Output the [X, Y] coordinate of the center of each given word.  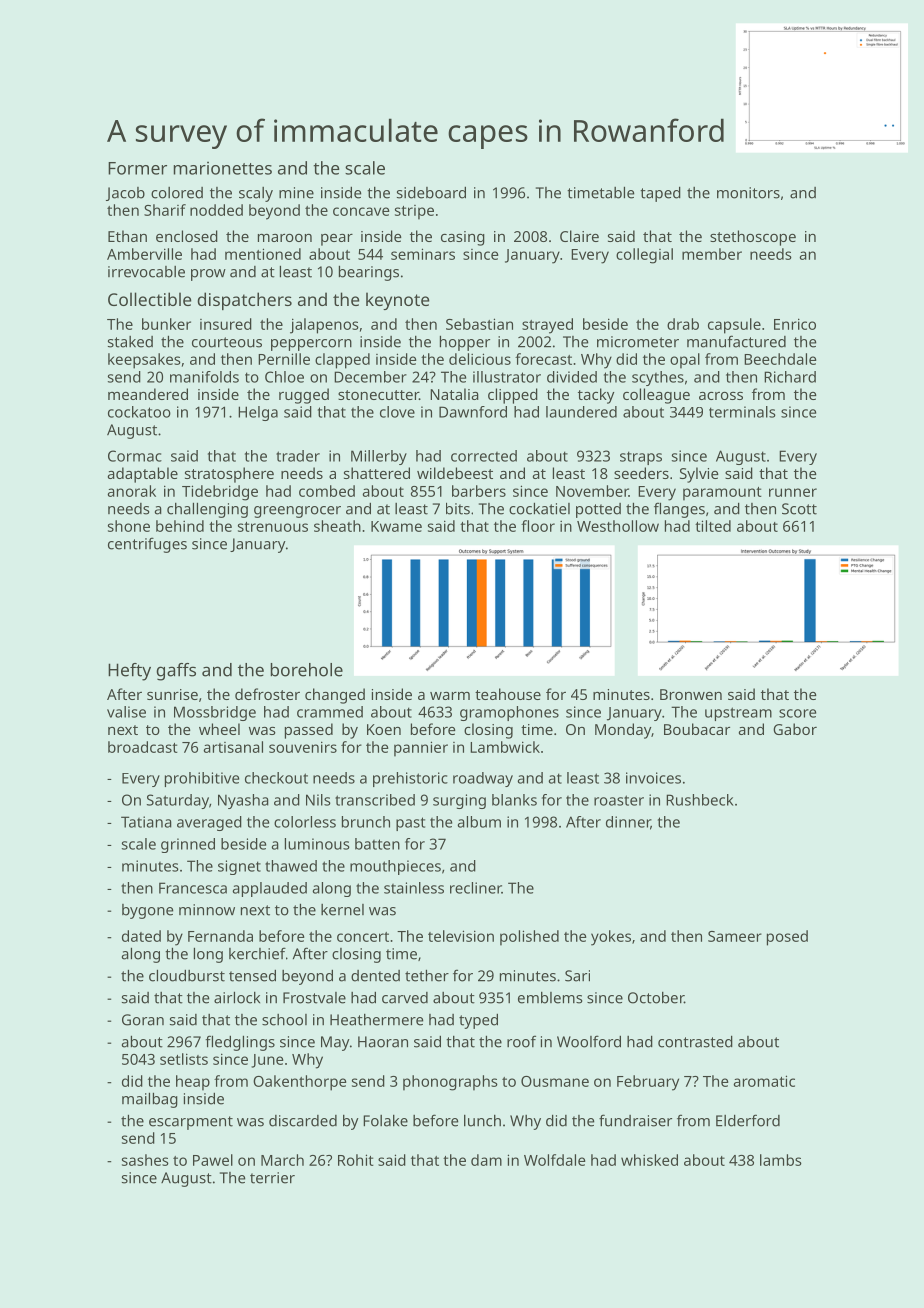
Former [137, 168]
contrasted [695, 1042]
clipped [513, 396]
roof [521, 1041]
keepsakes [144, 361]
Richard [790, 377]
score [797, 713]
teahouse [508, 694]
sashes [145, 1160]
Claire [579, 236]
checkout [276, 778]
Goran [143, 1020]
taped [660, 194]
